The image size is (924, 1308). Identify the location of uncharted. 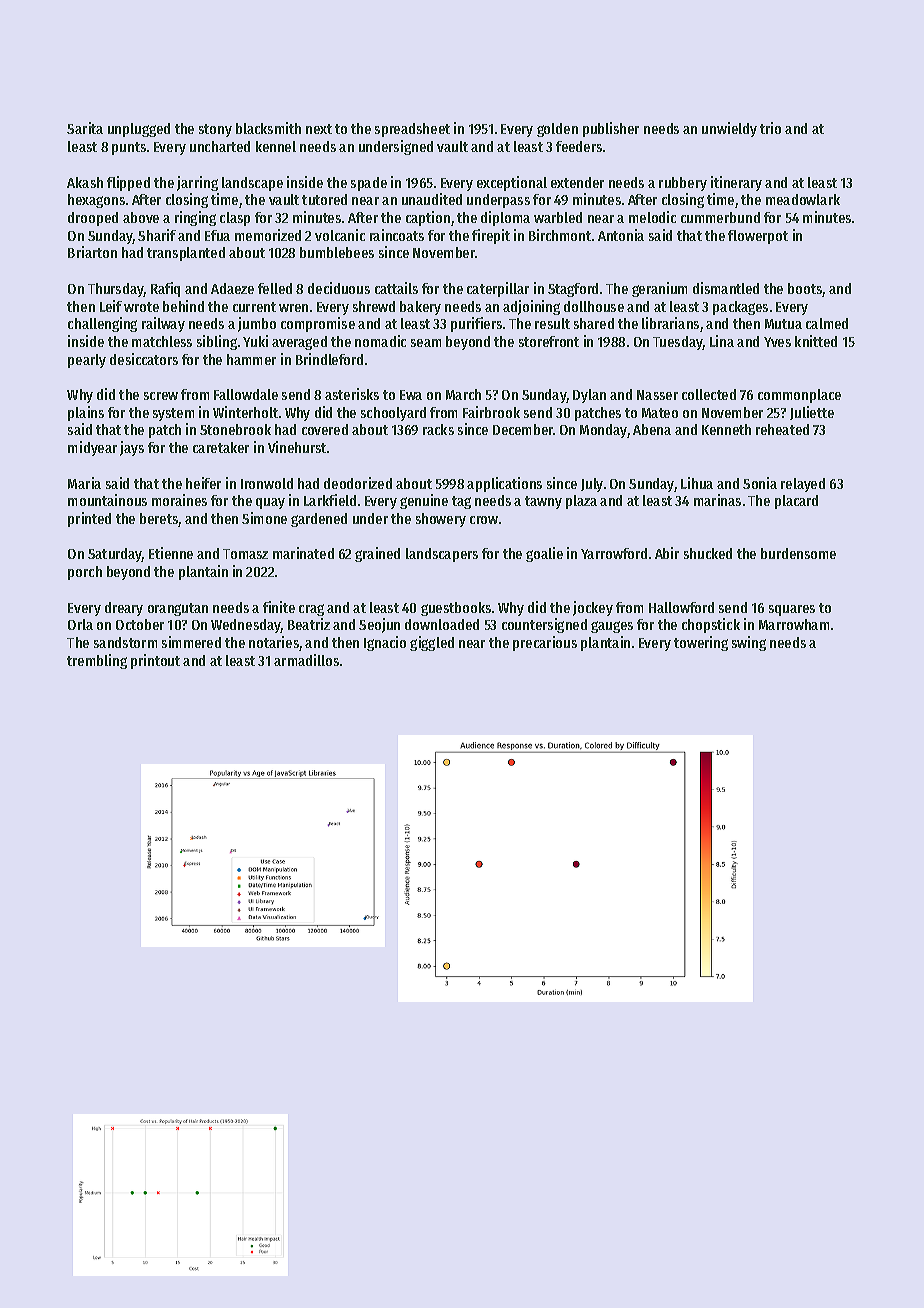
(220, 146).
